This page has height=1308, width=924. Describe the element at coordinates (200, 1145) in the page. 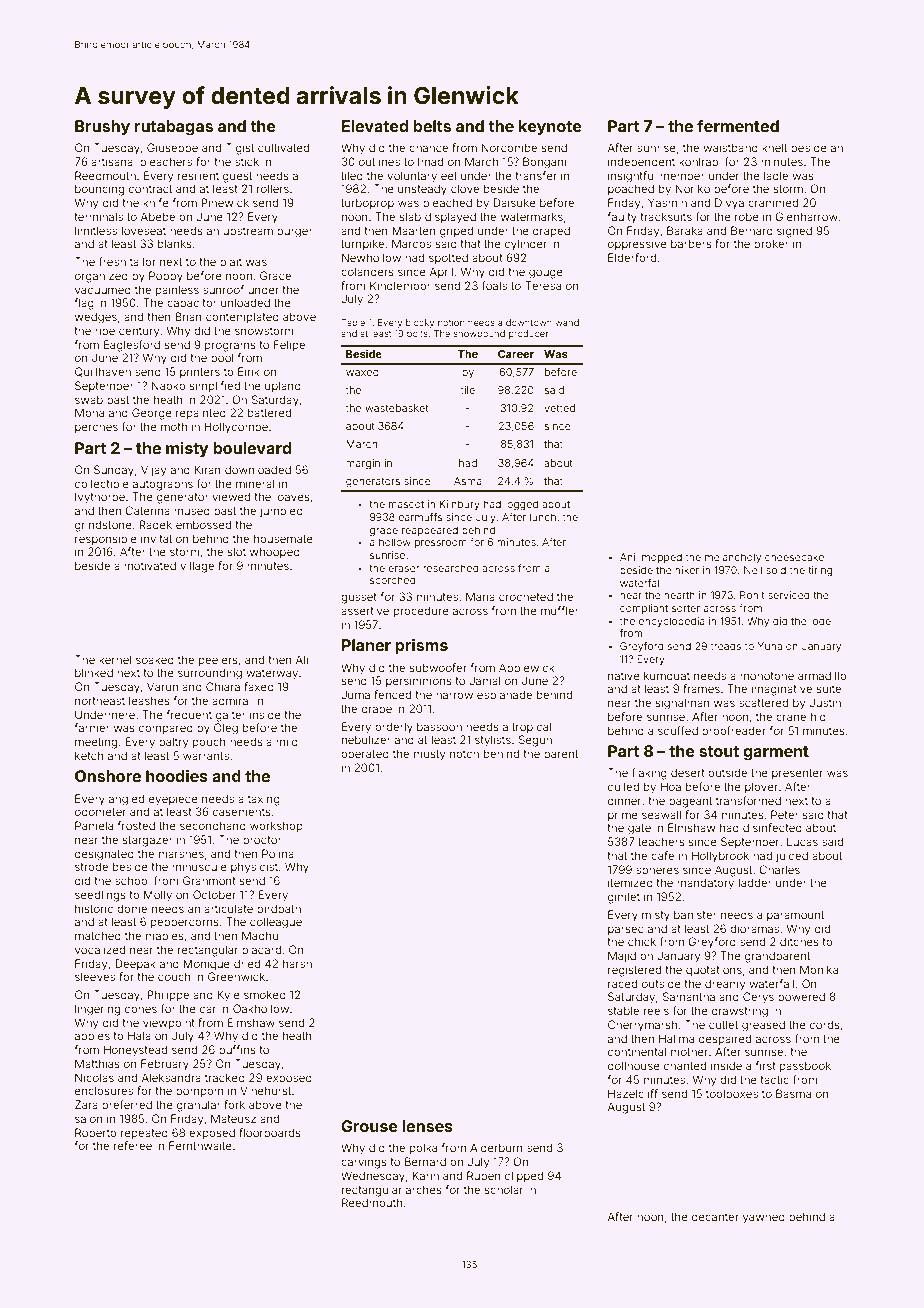

I see `Fernthwaite` at that location.
